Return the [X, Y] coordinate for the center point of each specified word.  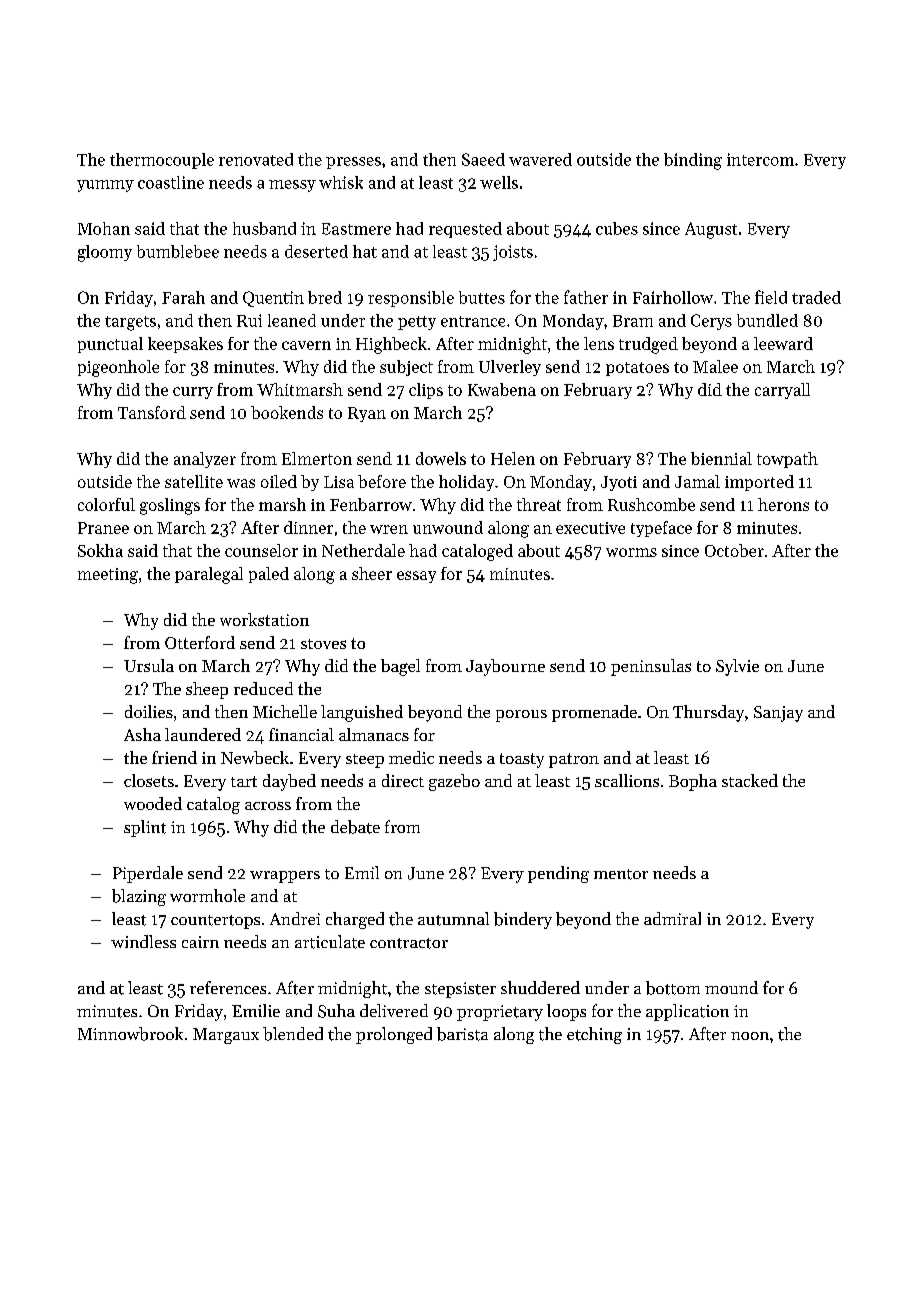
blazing [139, 897]
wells [499, 182]
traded [816, 297]
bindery [523, 920]
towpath [787, 460]
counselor [261, 550]
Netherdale [363, 550]
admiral [672, 918]
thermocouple [162, 161]
